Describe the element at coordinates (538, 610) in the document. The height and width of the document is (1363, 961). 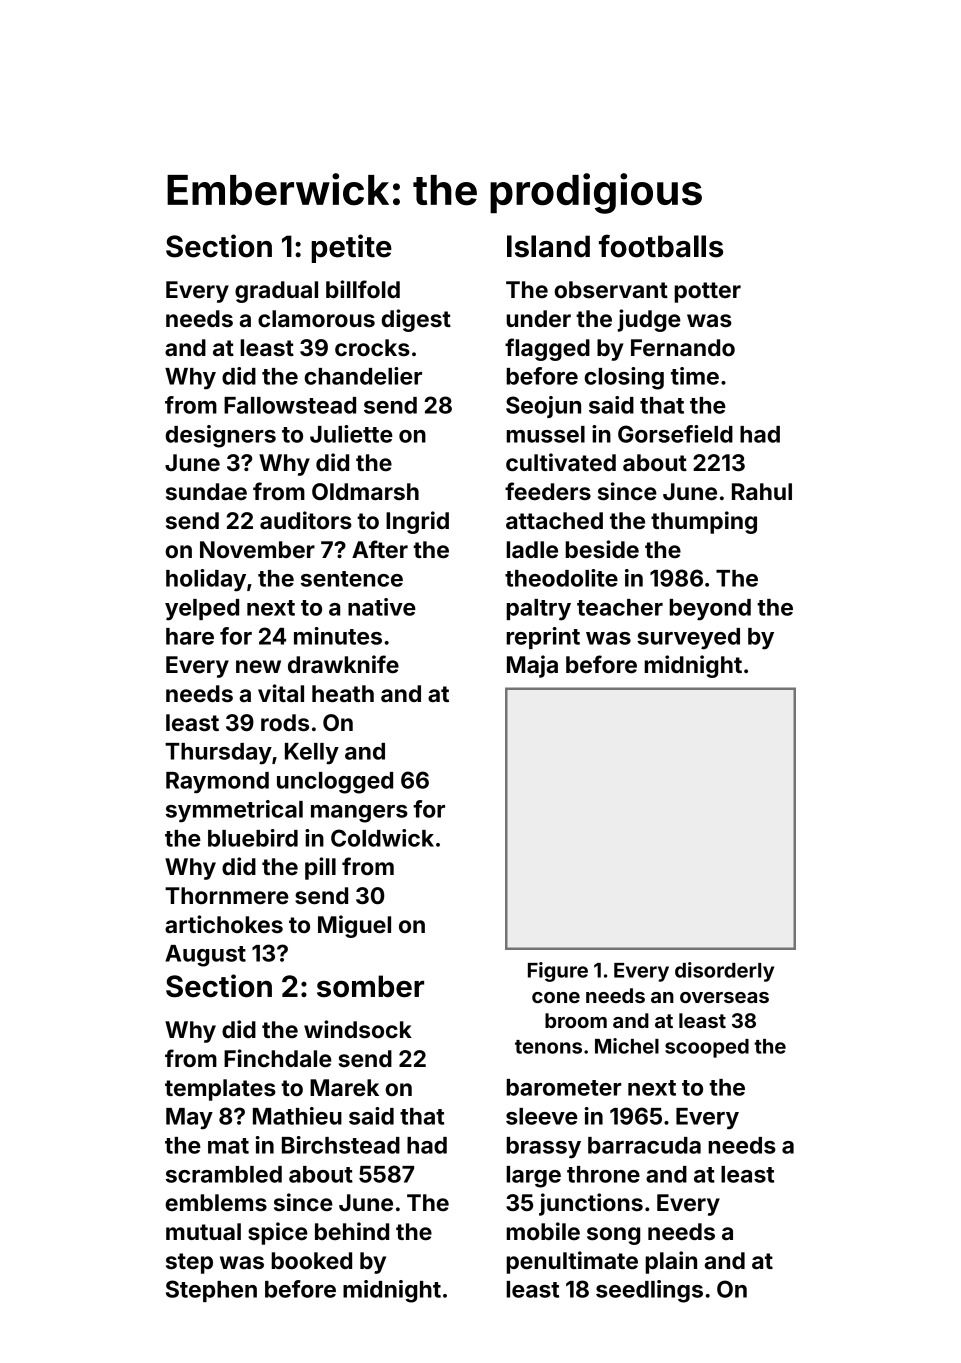
I see `paltry` at that location.
